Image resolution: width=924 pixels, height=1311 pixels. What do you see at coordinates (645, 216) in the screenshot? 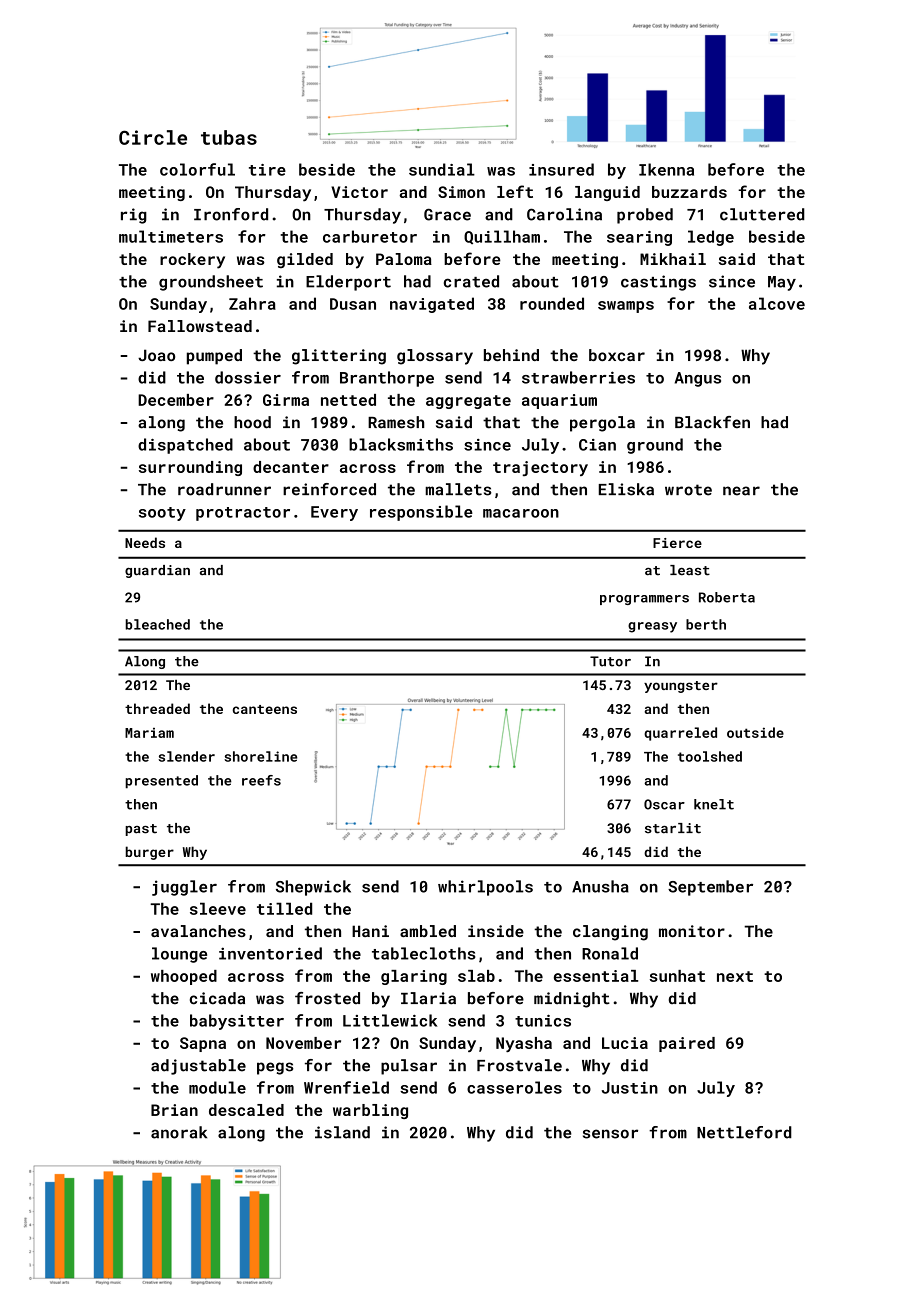
I see `probed` at bounding box center [645, 216].
